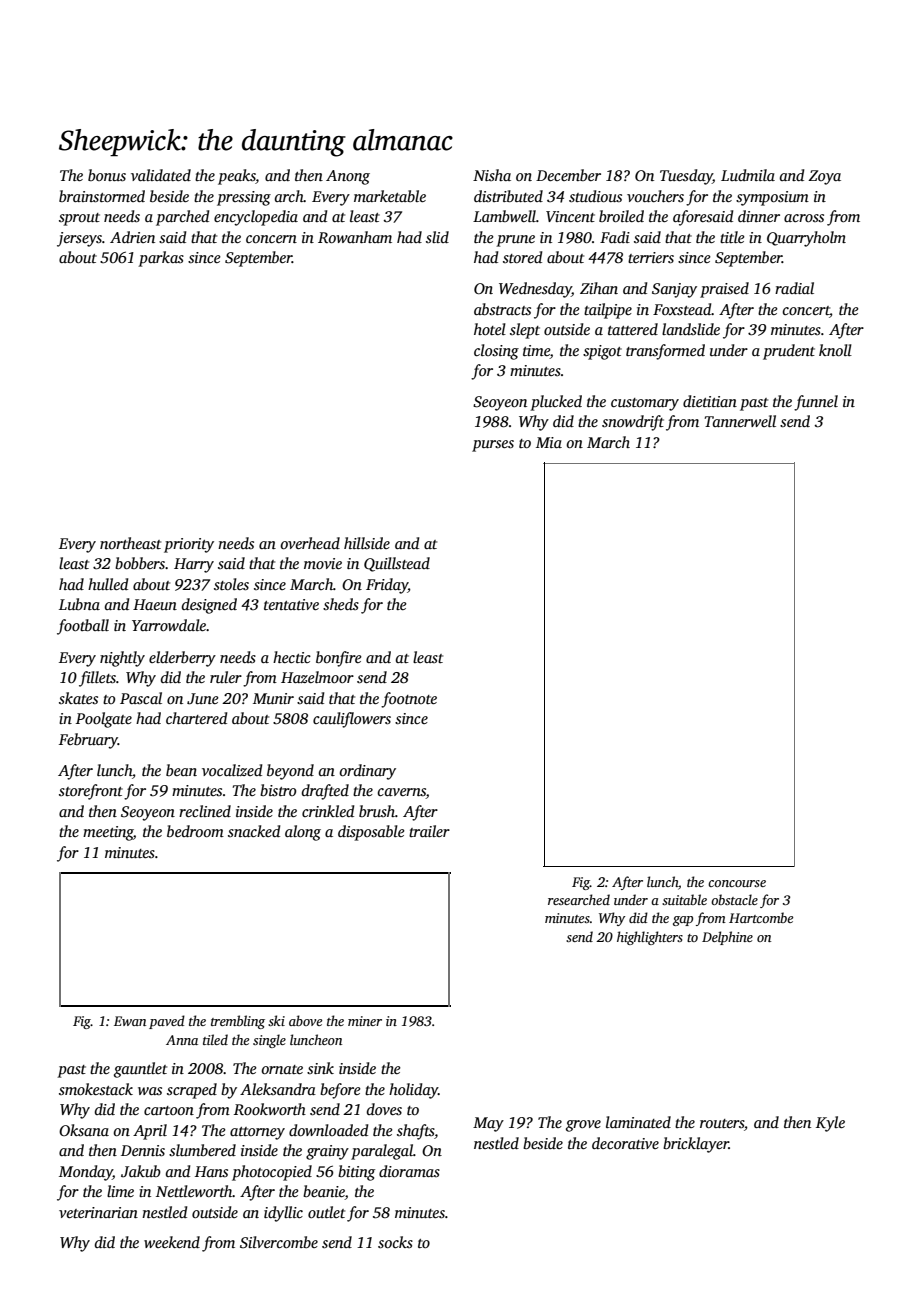 The image size is (924, 1314). I want to click on concourse, so click(737, 883).
